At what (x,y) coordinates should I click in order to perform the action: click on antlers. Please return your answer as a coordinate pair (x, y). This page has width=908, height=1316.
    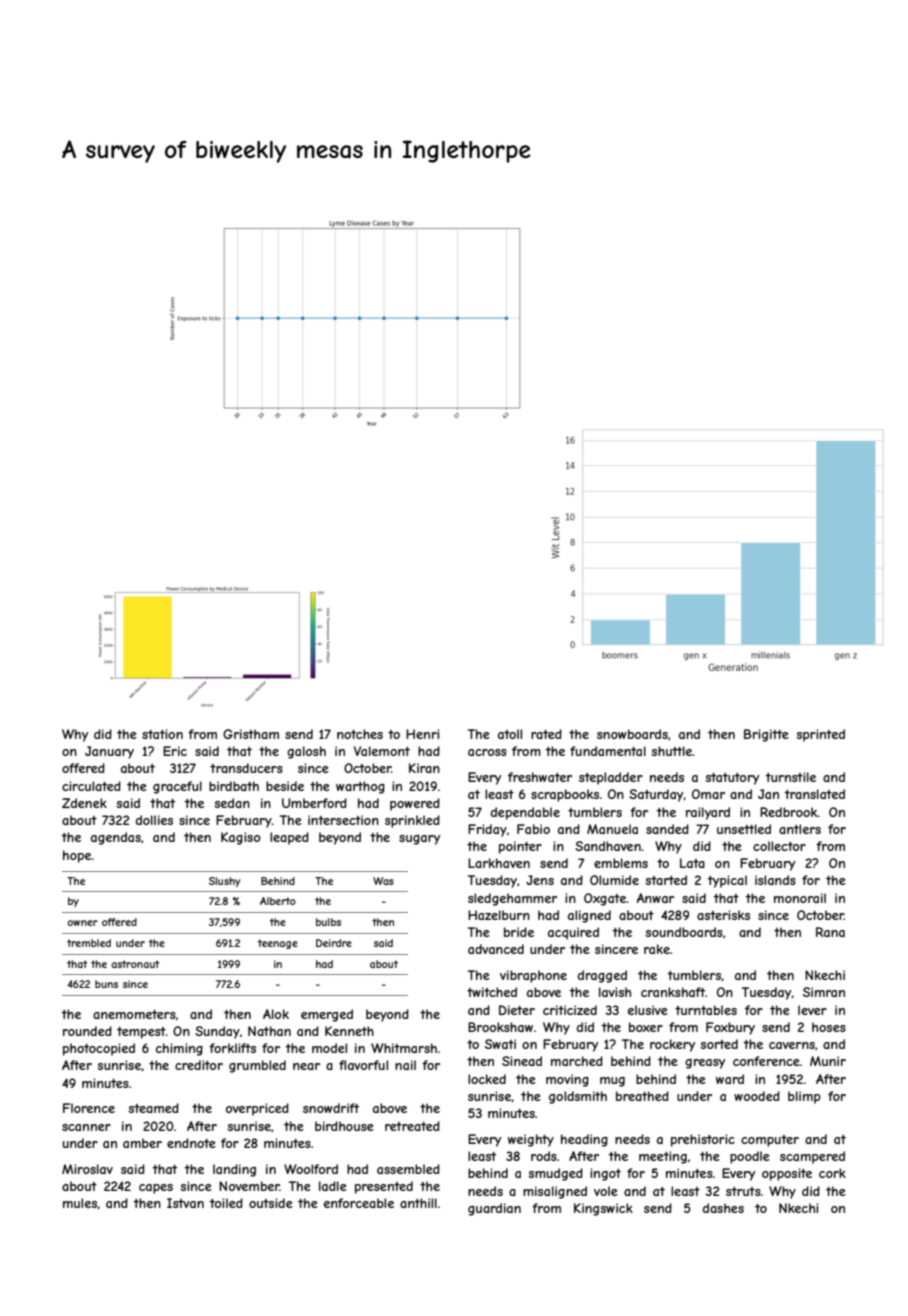
    Looking at the image, I should click on (800, 829).
